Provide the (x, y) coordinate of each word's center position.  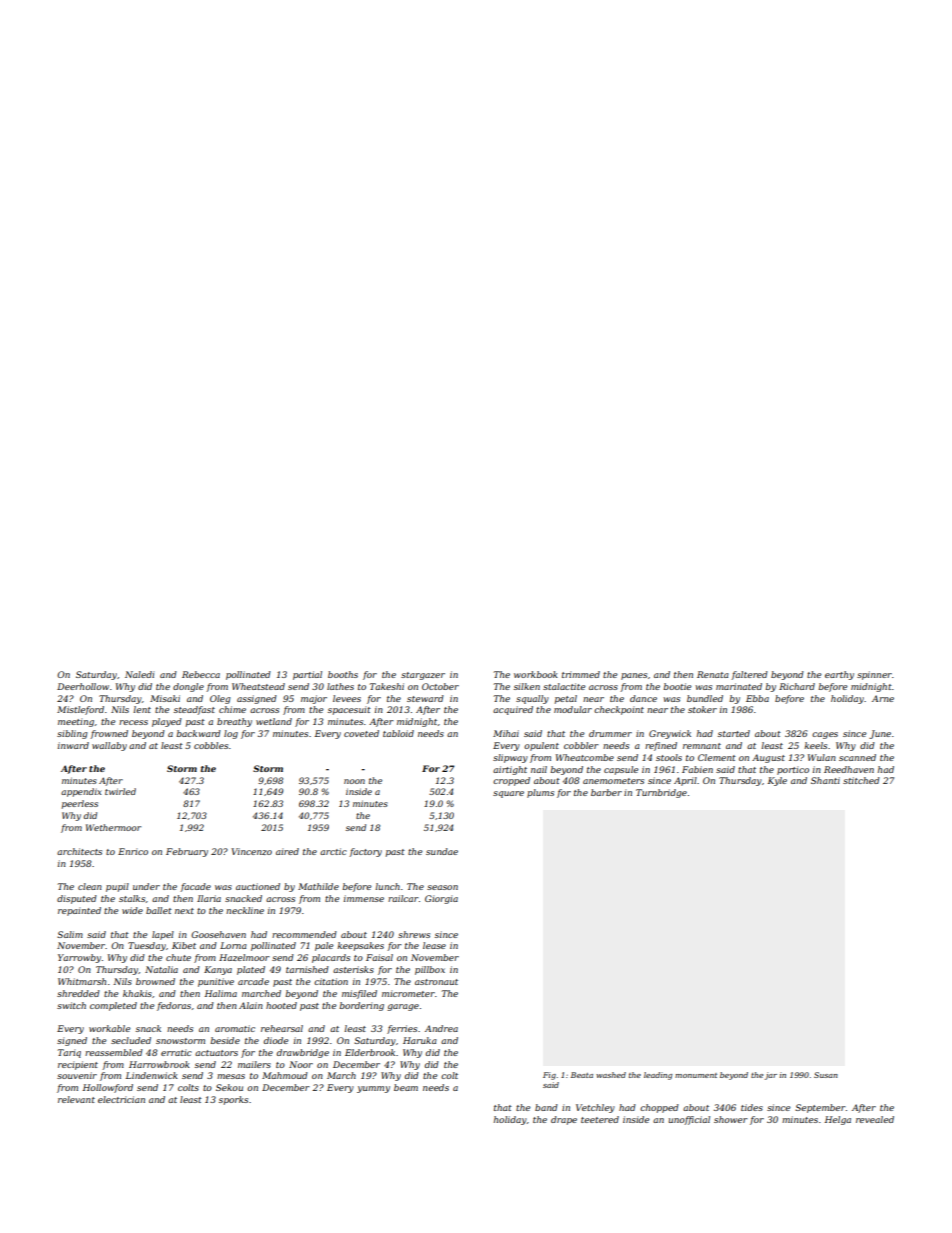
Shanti (825, 780)
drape (564, 1120)
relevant (76, 1099)
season (442, 887)
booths (343, 674)
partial (307, 675)
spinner (874, 675)
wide (132, 910)
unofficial (689, 1120)
